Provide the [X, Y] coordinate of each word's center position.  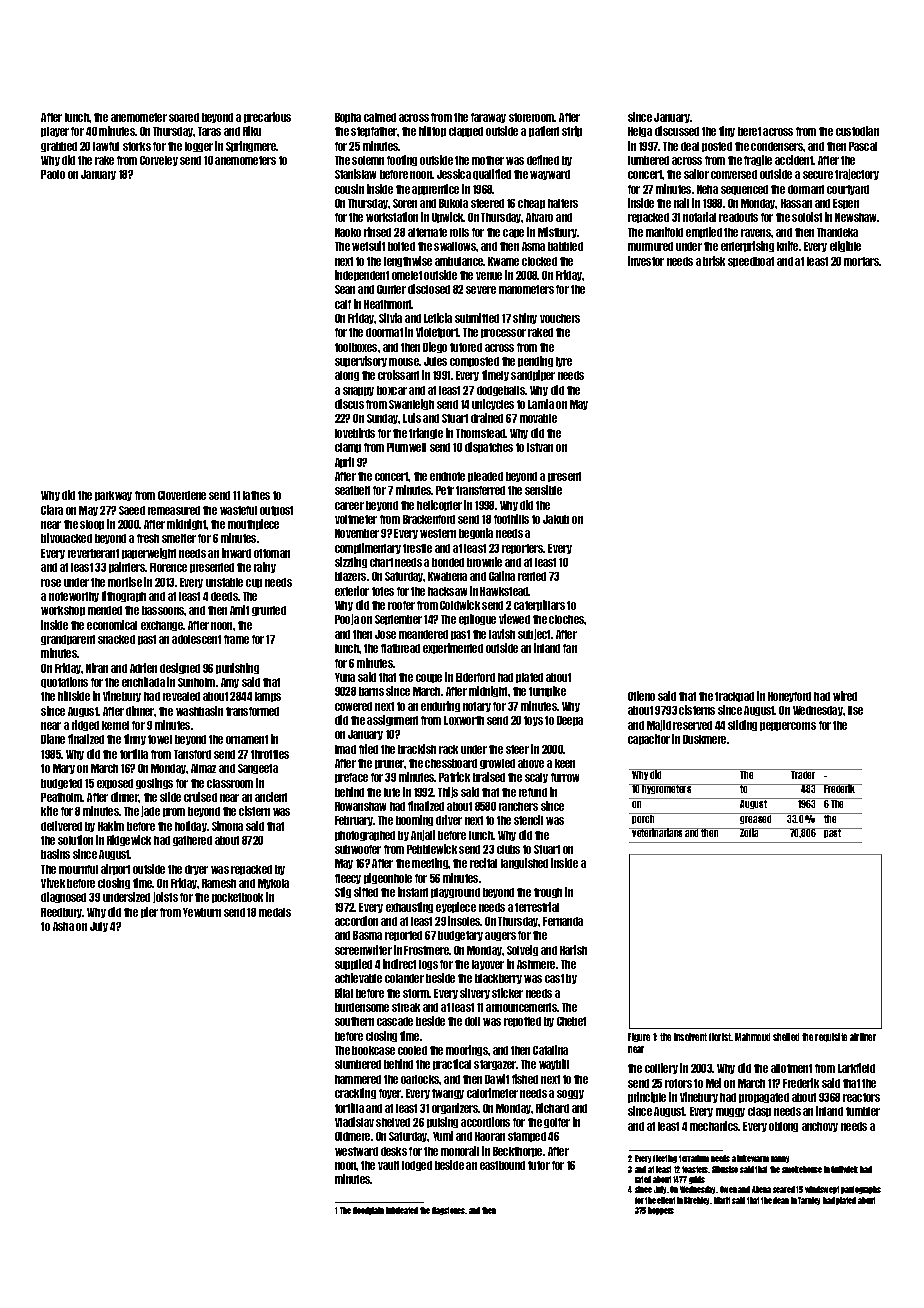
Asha [63, 926]
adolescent [196, 639]
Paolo [53, 174]
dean [781, 1200]
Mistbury [557, 232]
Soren [405, 203]
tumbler [863, 1111]
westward [356, 1151]
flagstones [449, 1211]
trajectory [857, 174]
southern [354, 1021]
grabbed [59, 147]
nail [681, 203]
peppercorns [788, 726]
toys [533, 721]
